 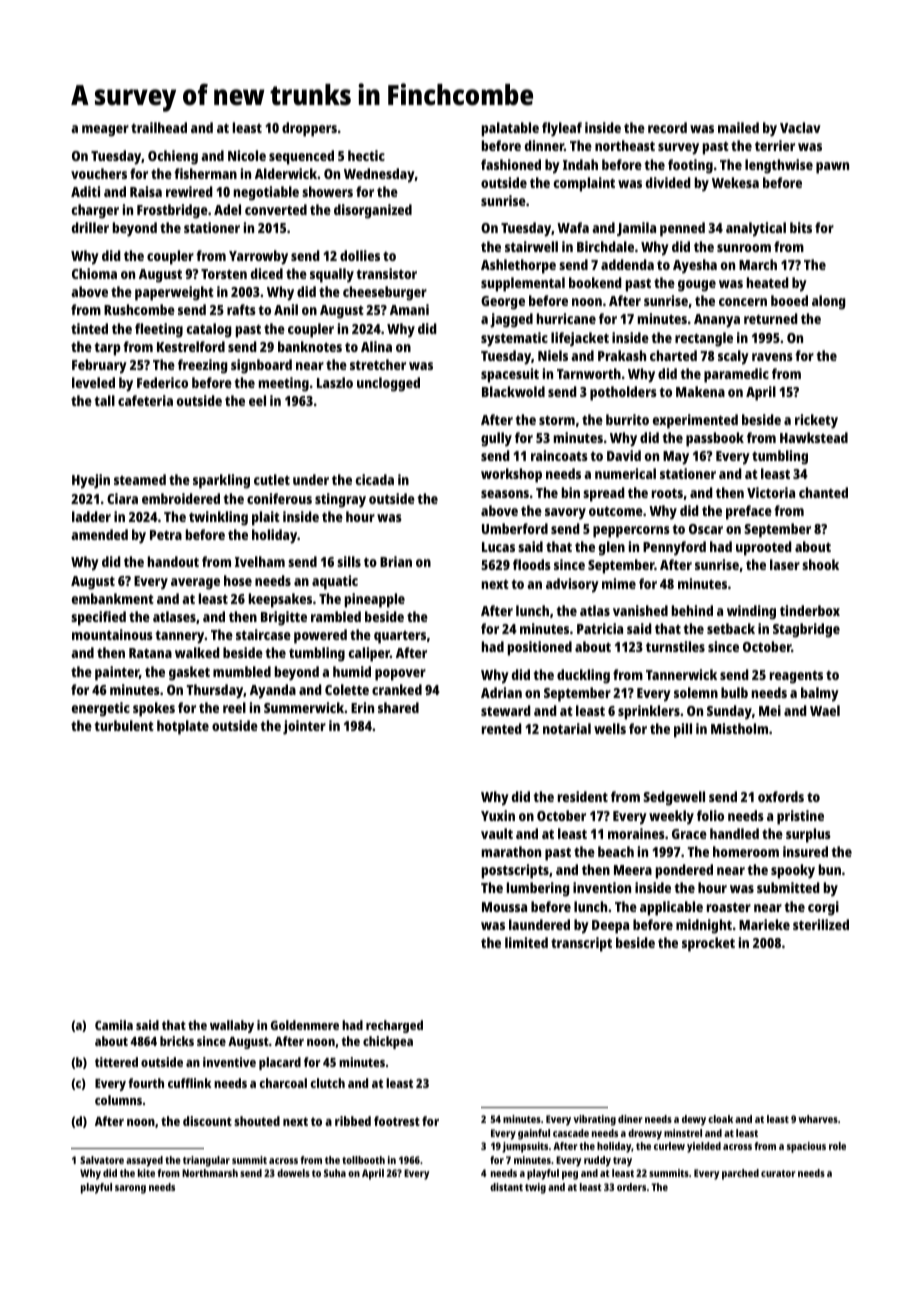 I want to click on sarong, so click(x=130, y=1189).
